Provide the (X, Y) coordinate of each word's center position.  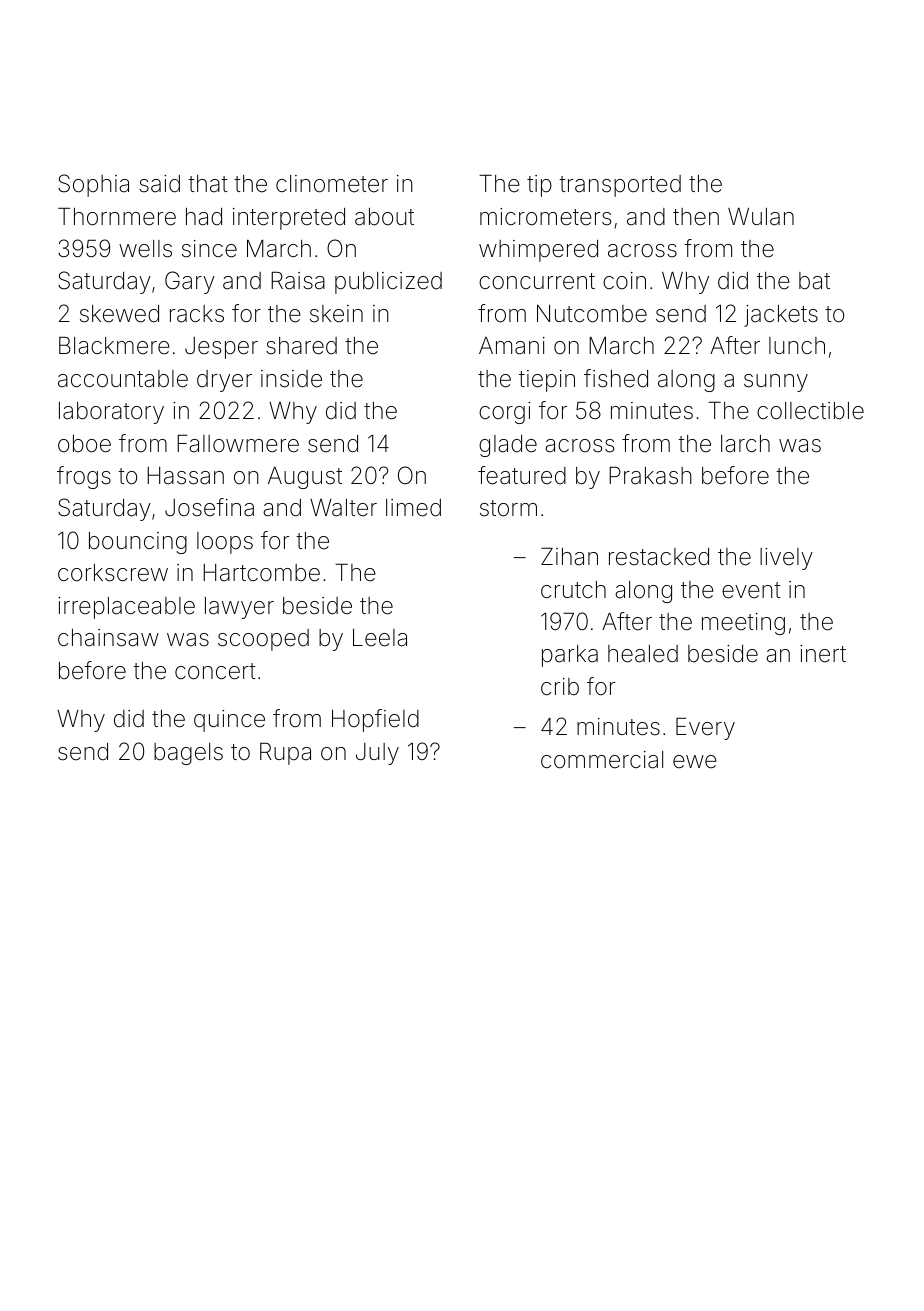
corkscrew (113, 573)
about (384, 217)
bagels (188, 754)
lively (786, 559)
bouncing (138, 543)
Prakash (650, 476)
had (204, 217)
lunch (797, 345)
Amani (512, 346)
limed (413, 508)
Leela (380, 638)
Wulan (761, 217)
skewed (119, 314)
